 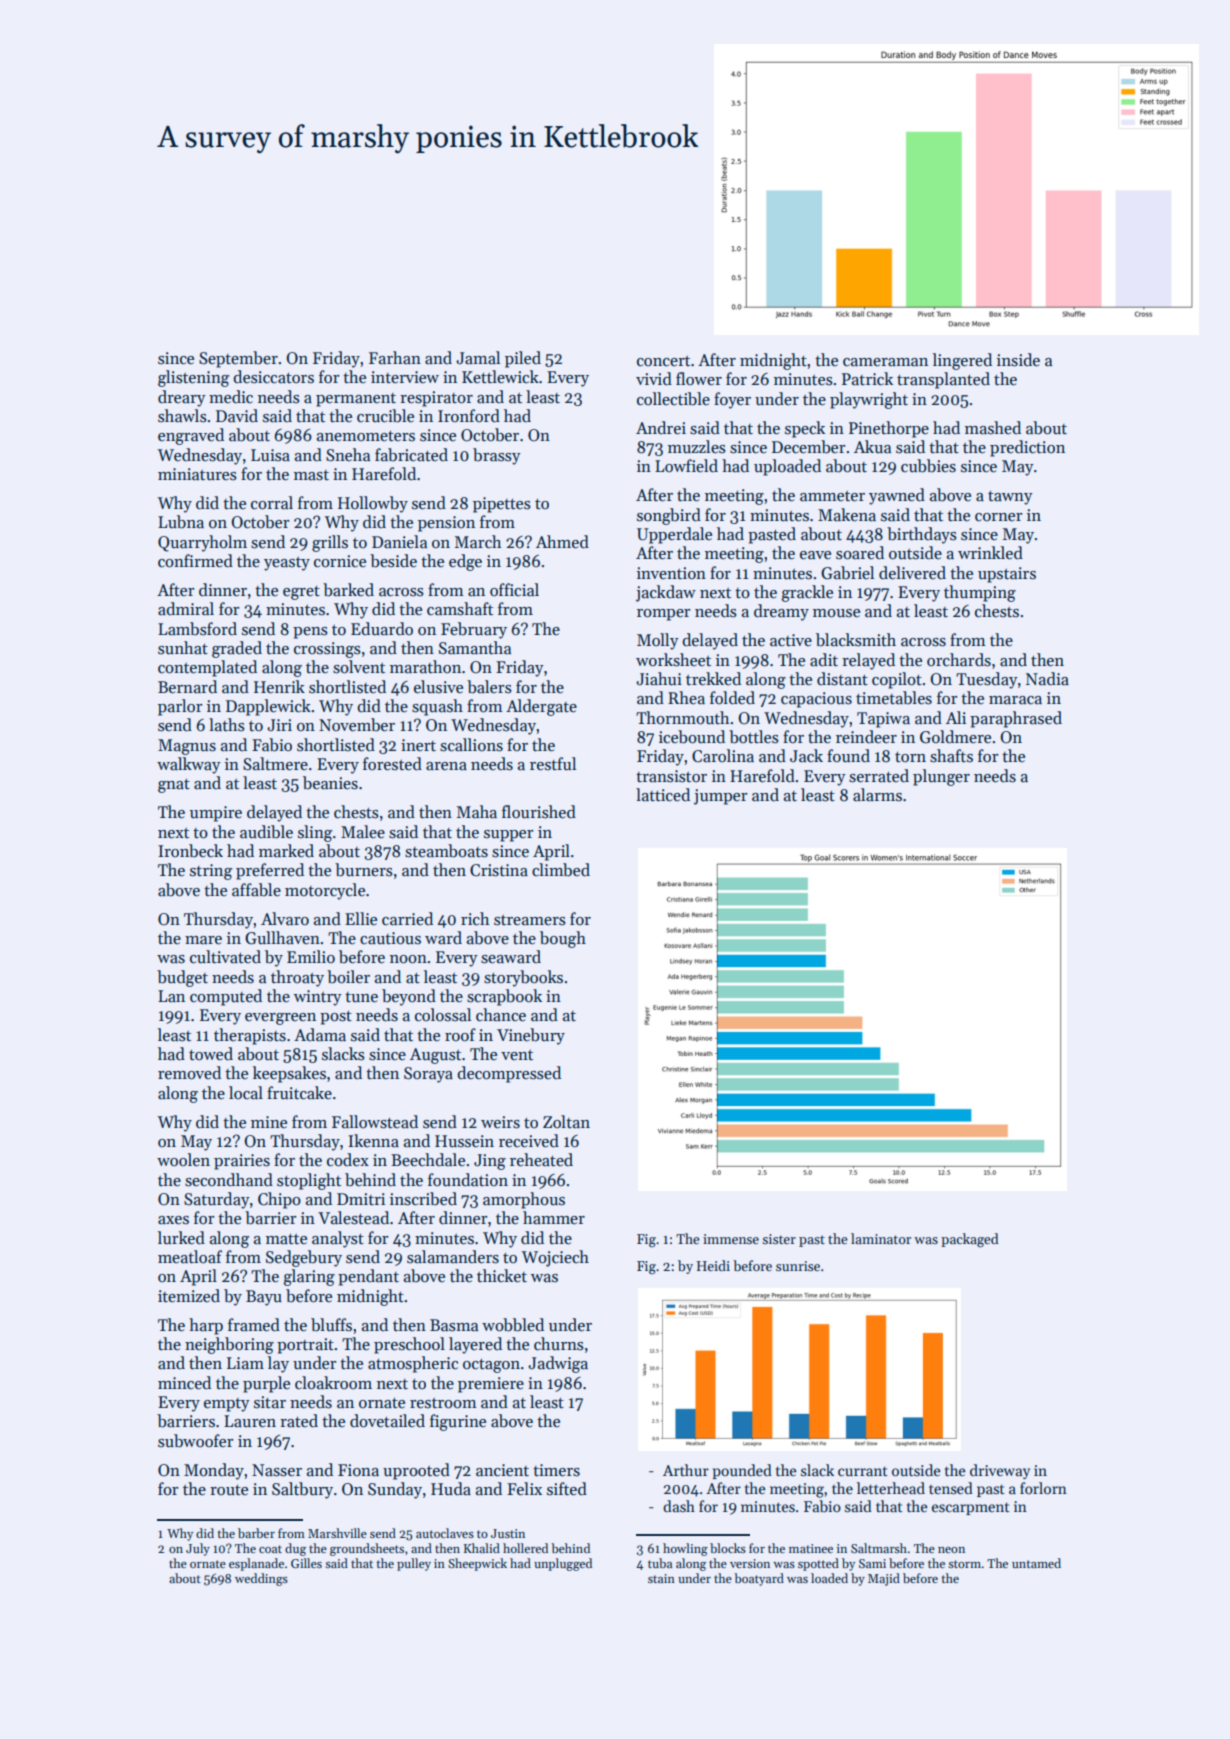 What do you see at coordinates (566, 1122) in the document?
I see `Zoltan` at bounding box center [566, 1122].
